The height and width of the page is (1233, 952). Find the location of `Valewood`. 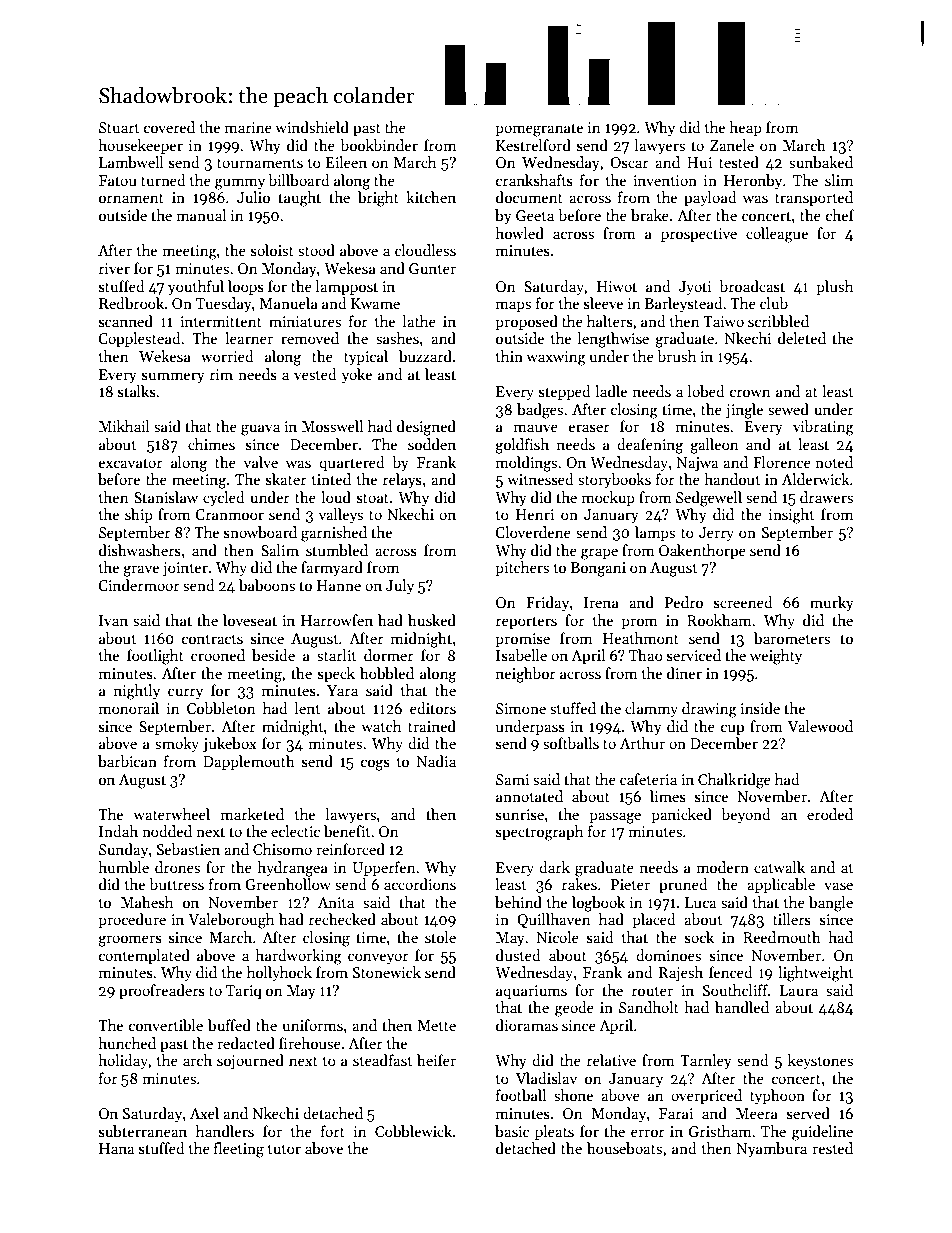

Valewood is located at coordinates (820, 726).
